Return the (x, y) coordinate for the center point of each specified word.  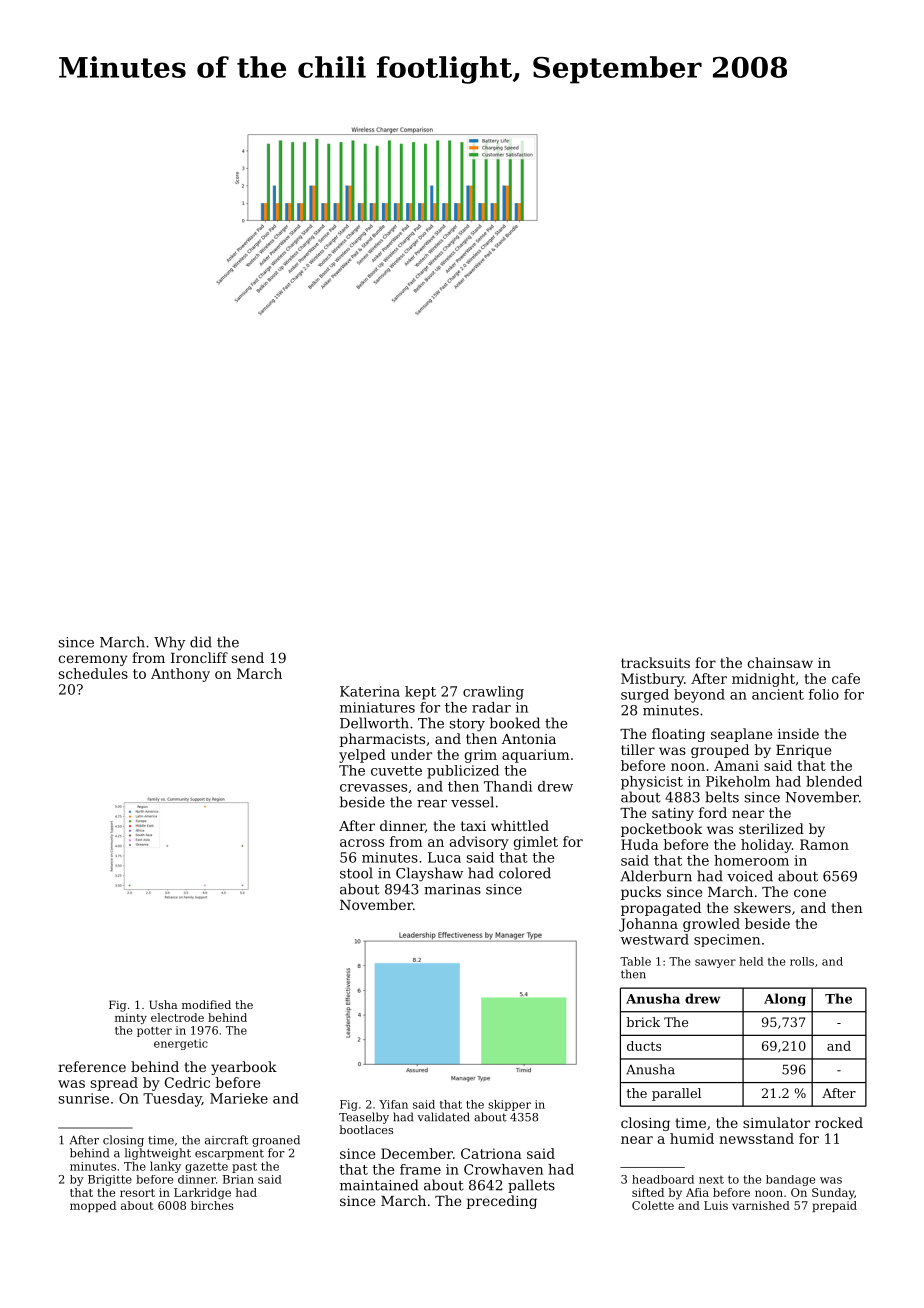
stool (356, 873)
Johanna (648, 925)
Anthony (180, 675)
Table (635, 961)
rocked (839, 1122)
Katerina (370, 691)
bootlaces (366, 1129)
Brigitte (110, 1180)
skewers (762, 907)
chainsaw (780, 662)
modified (206, 1004)
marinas (452, 889)
